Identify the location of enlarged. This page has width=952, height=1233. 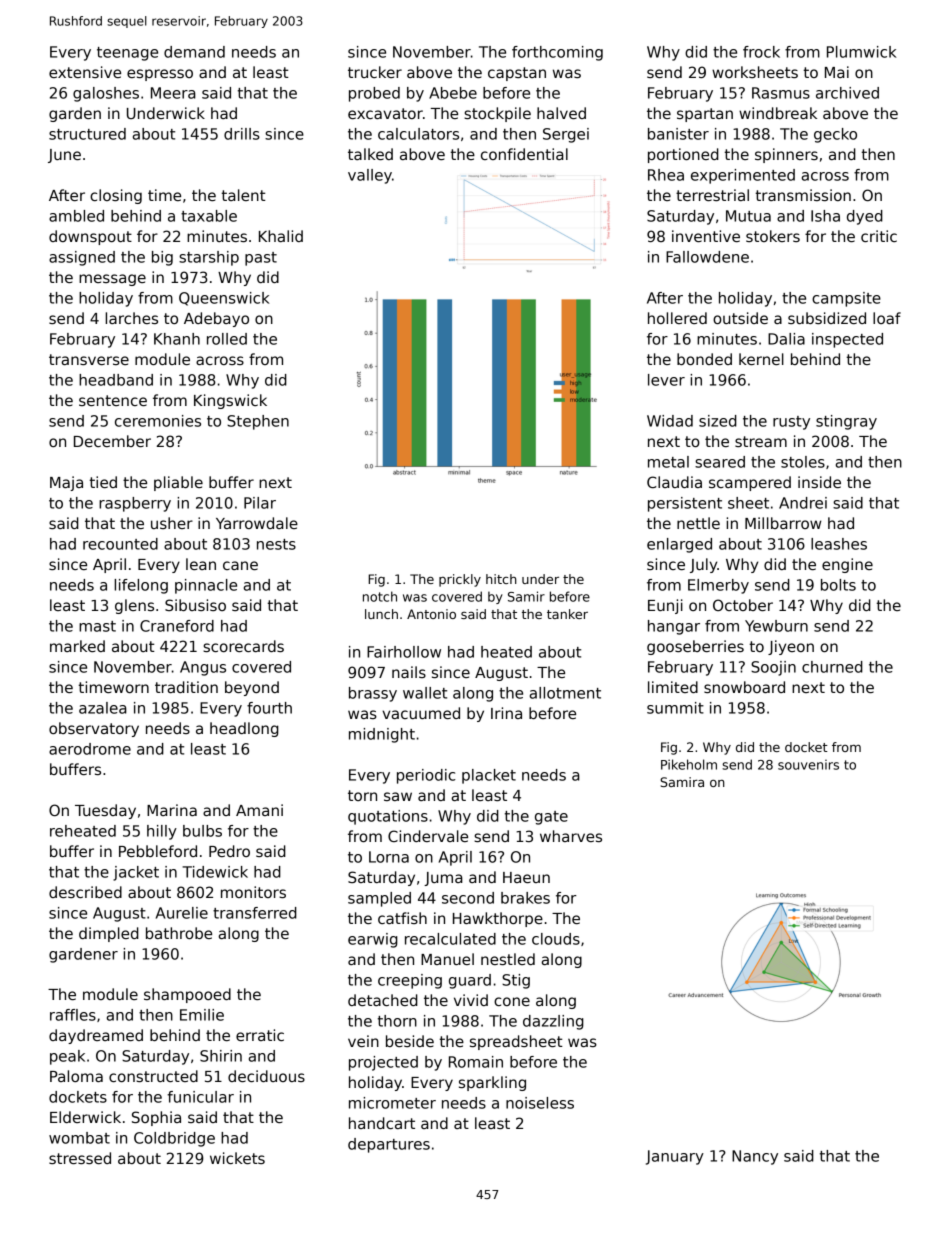
(679, 545).
